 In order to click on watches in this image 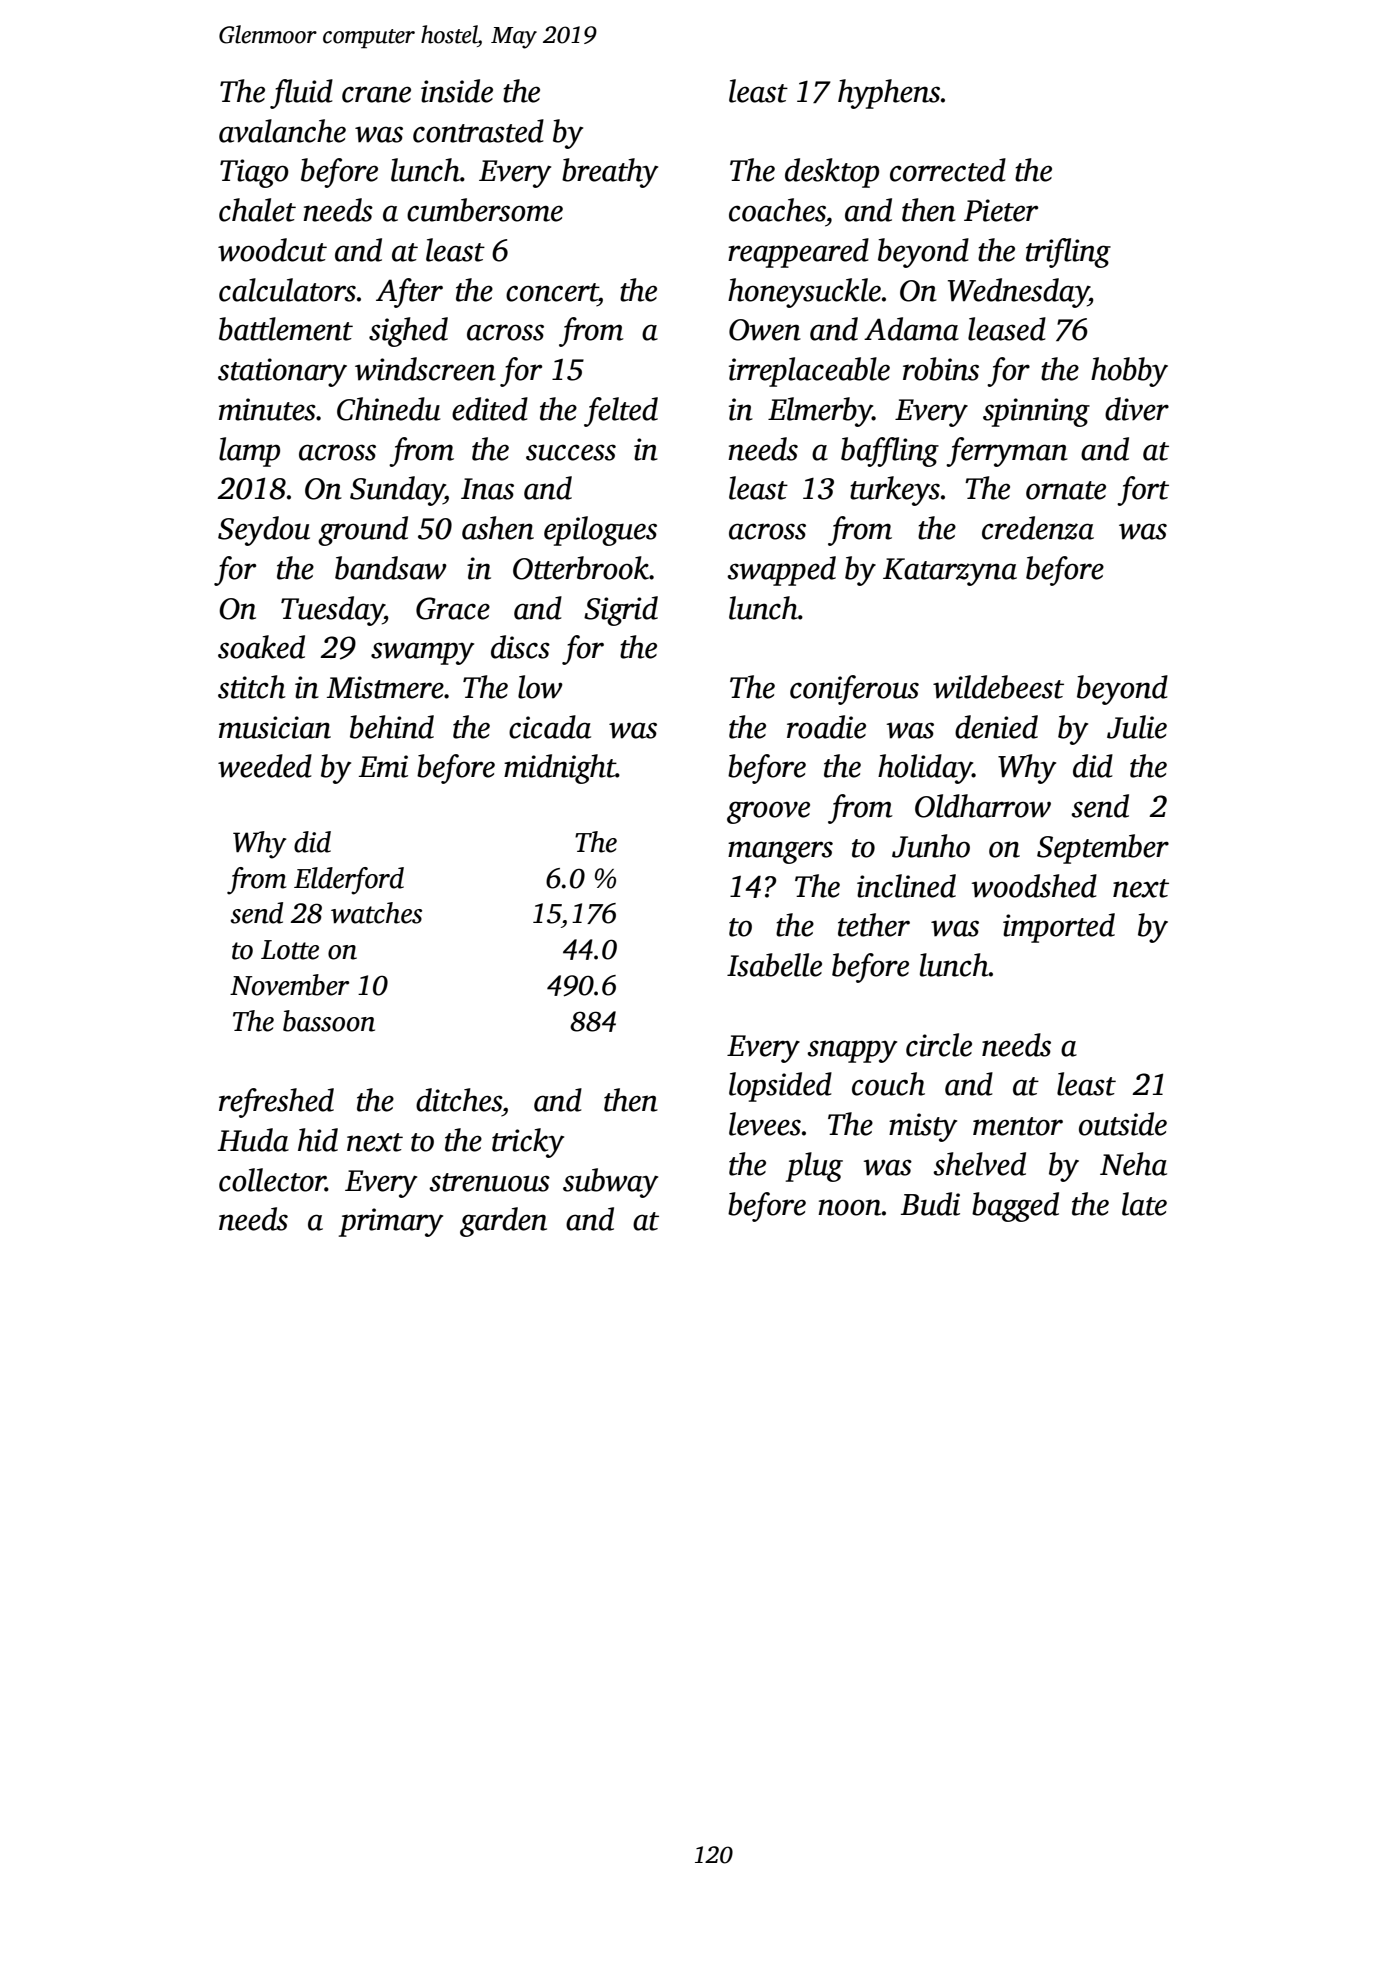, I will do `click(376, 913)`.
